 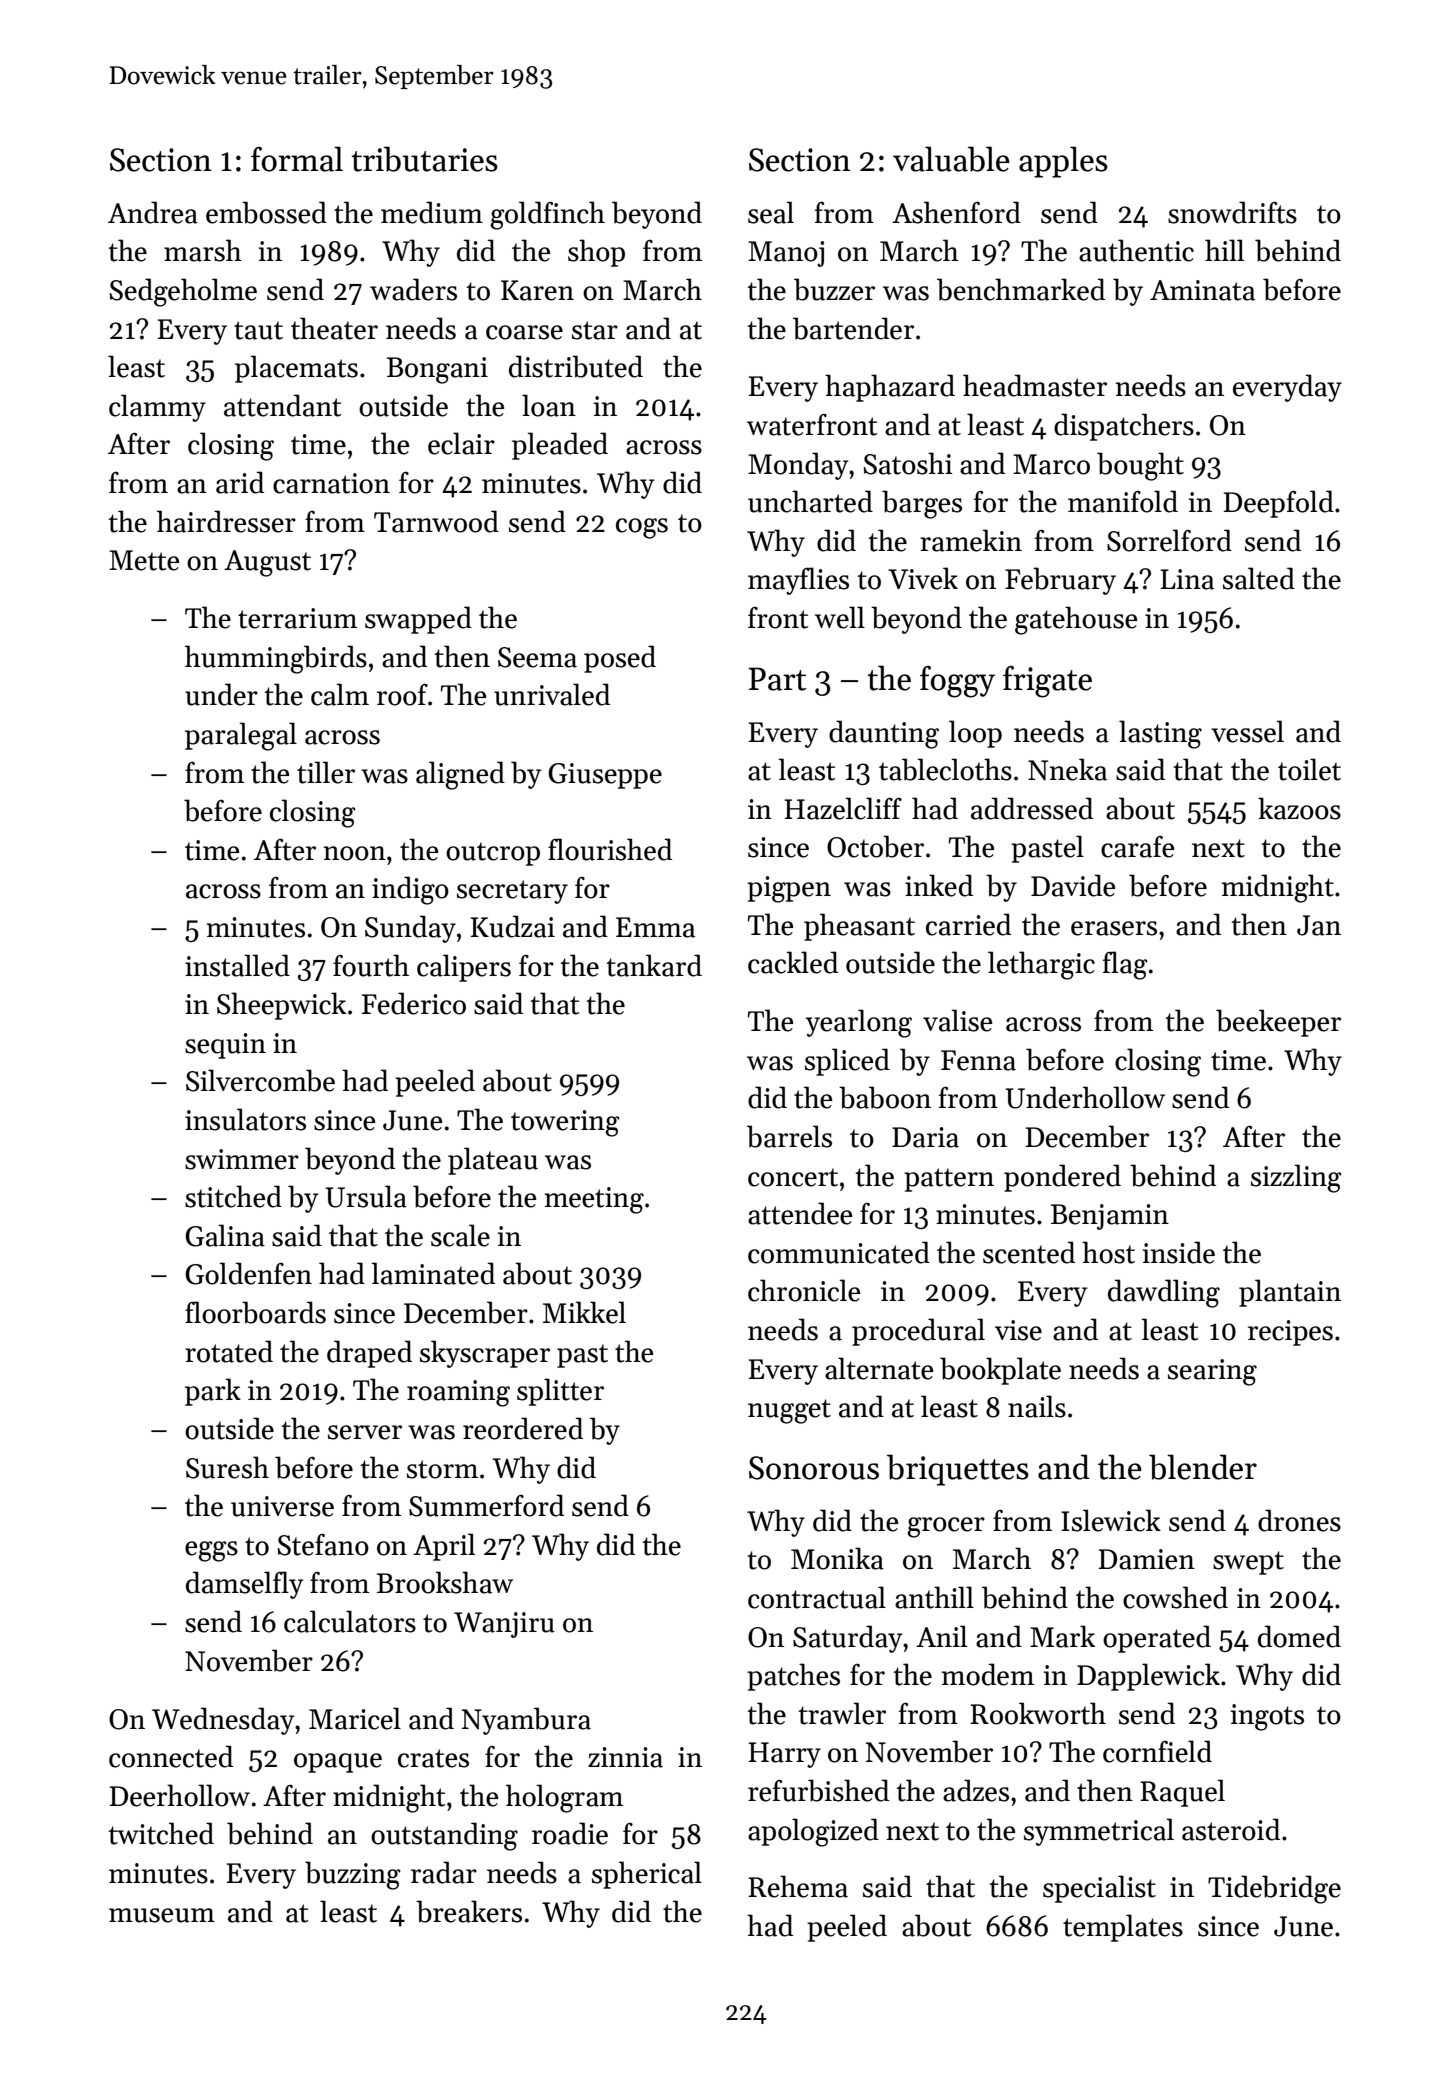 I want to click on Deepfold, so click(x=1279, y=504).
